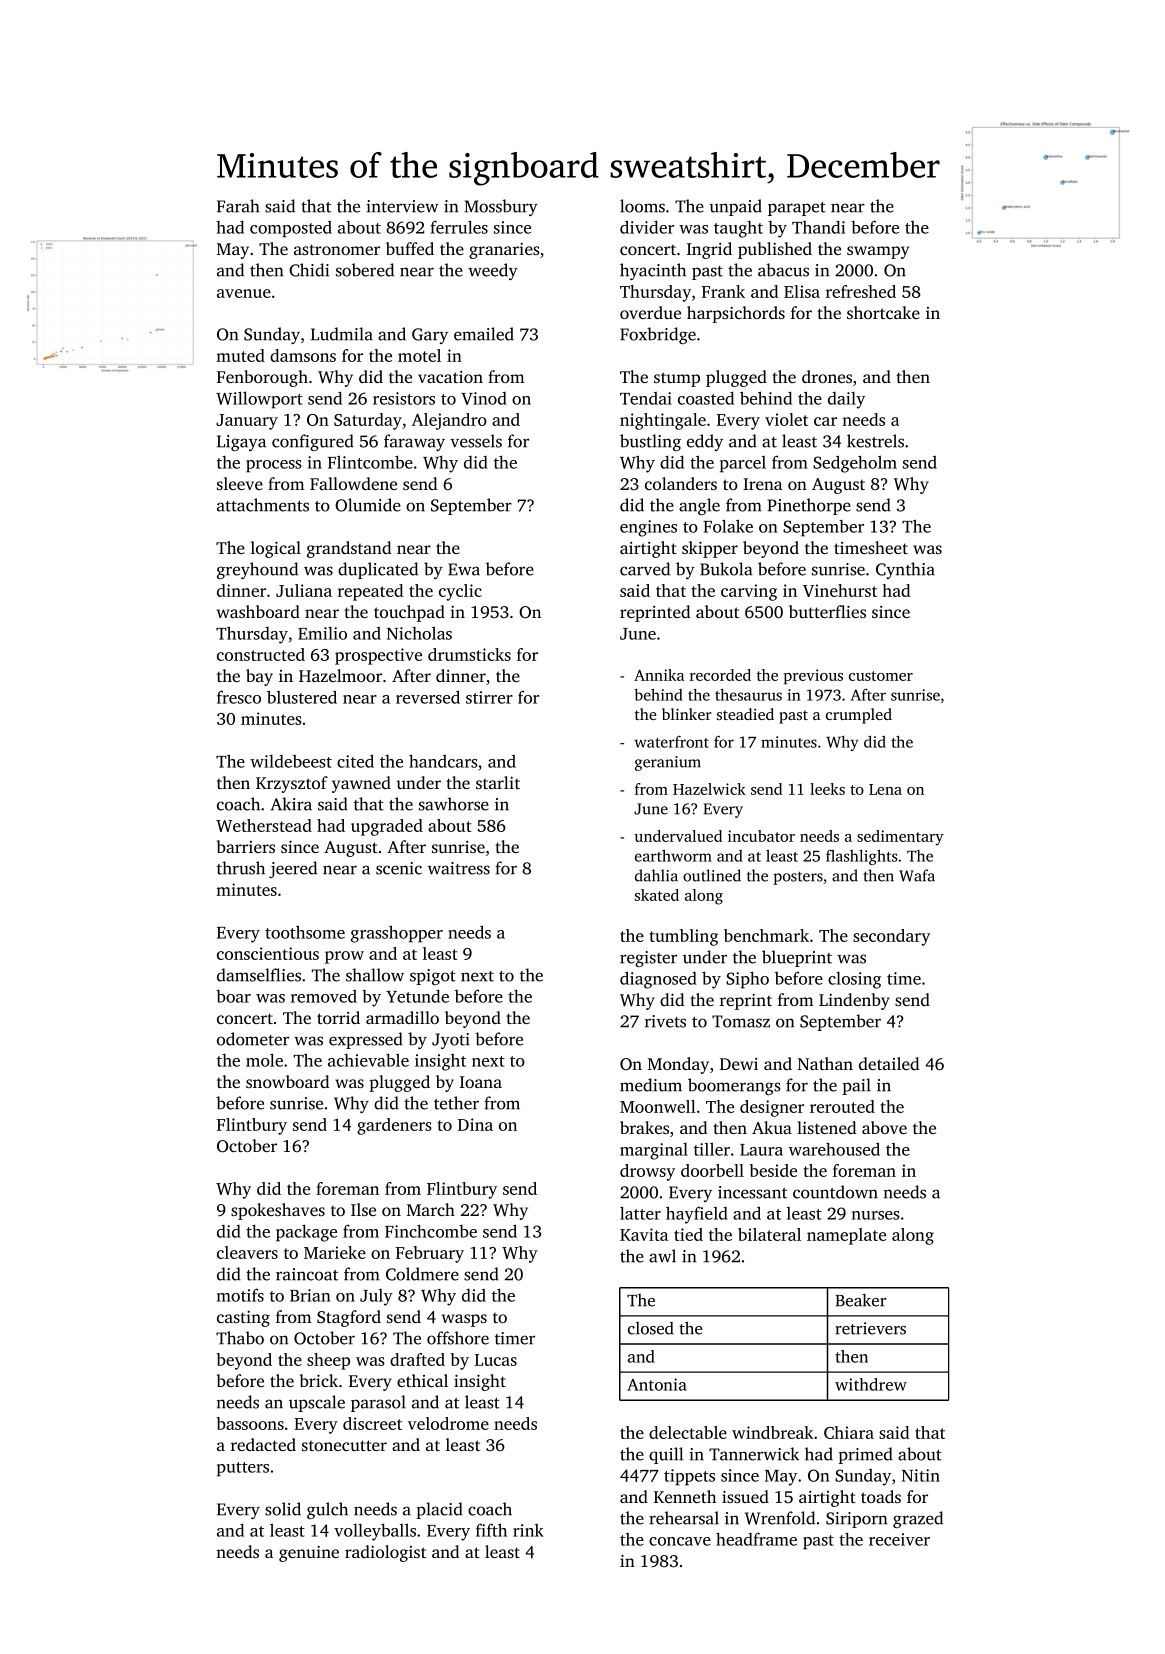 The height and width of the screenshot is (1654, 1165). I want to click on rivets, so click(665, 1021).
